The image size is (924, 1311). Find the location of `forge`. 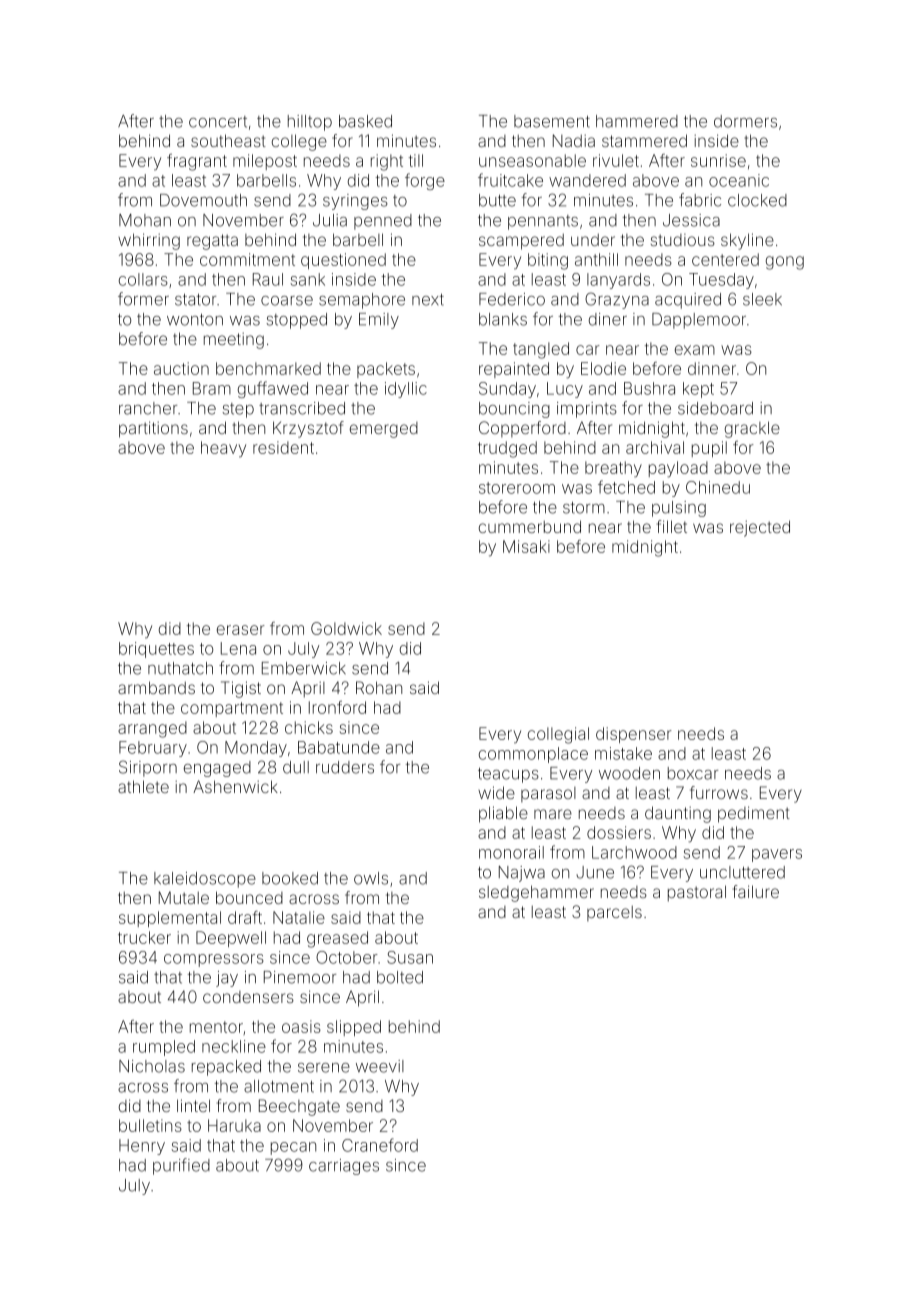

forge is located at coordinates (425, 181).
